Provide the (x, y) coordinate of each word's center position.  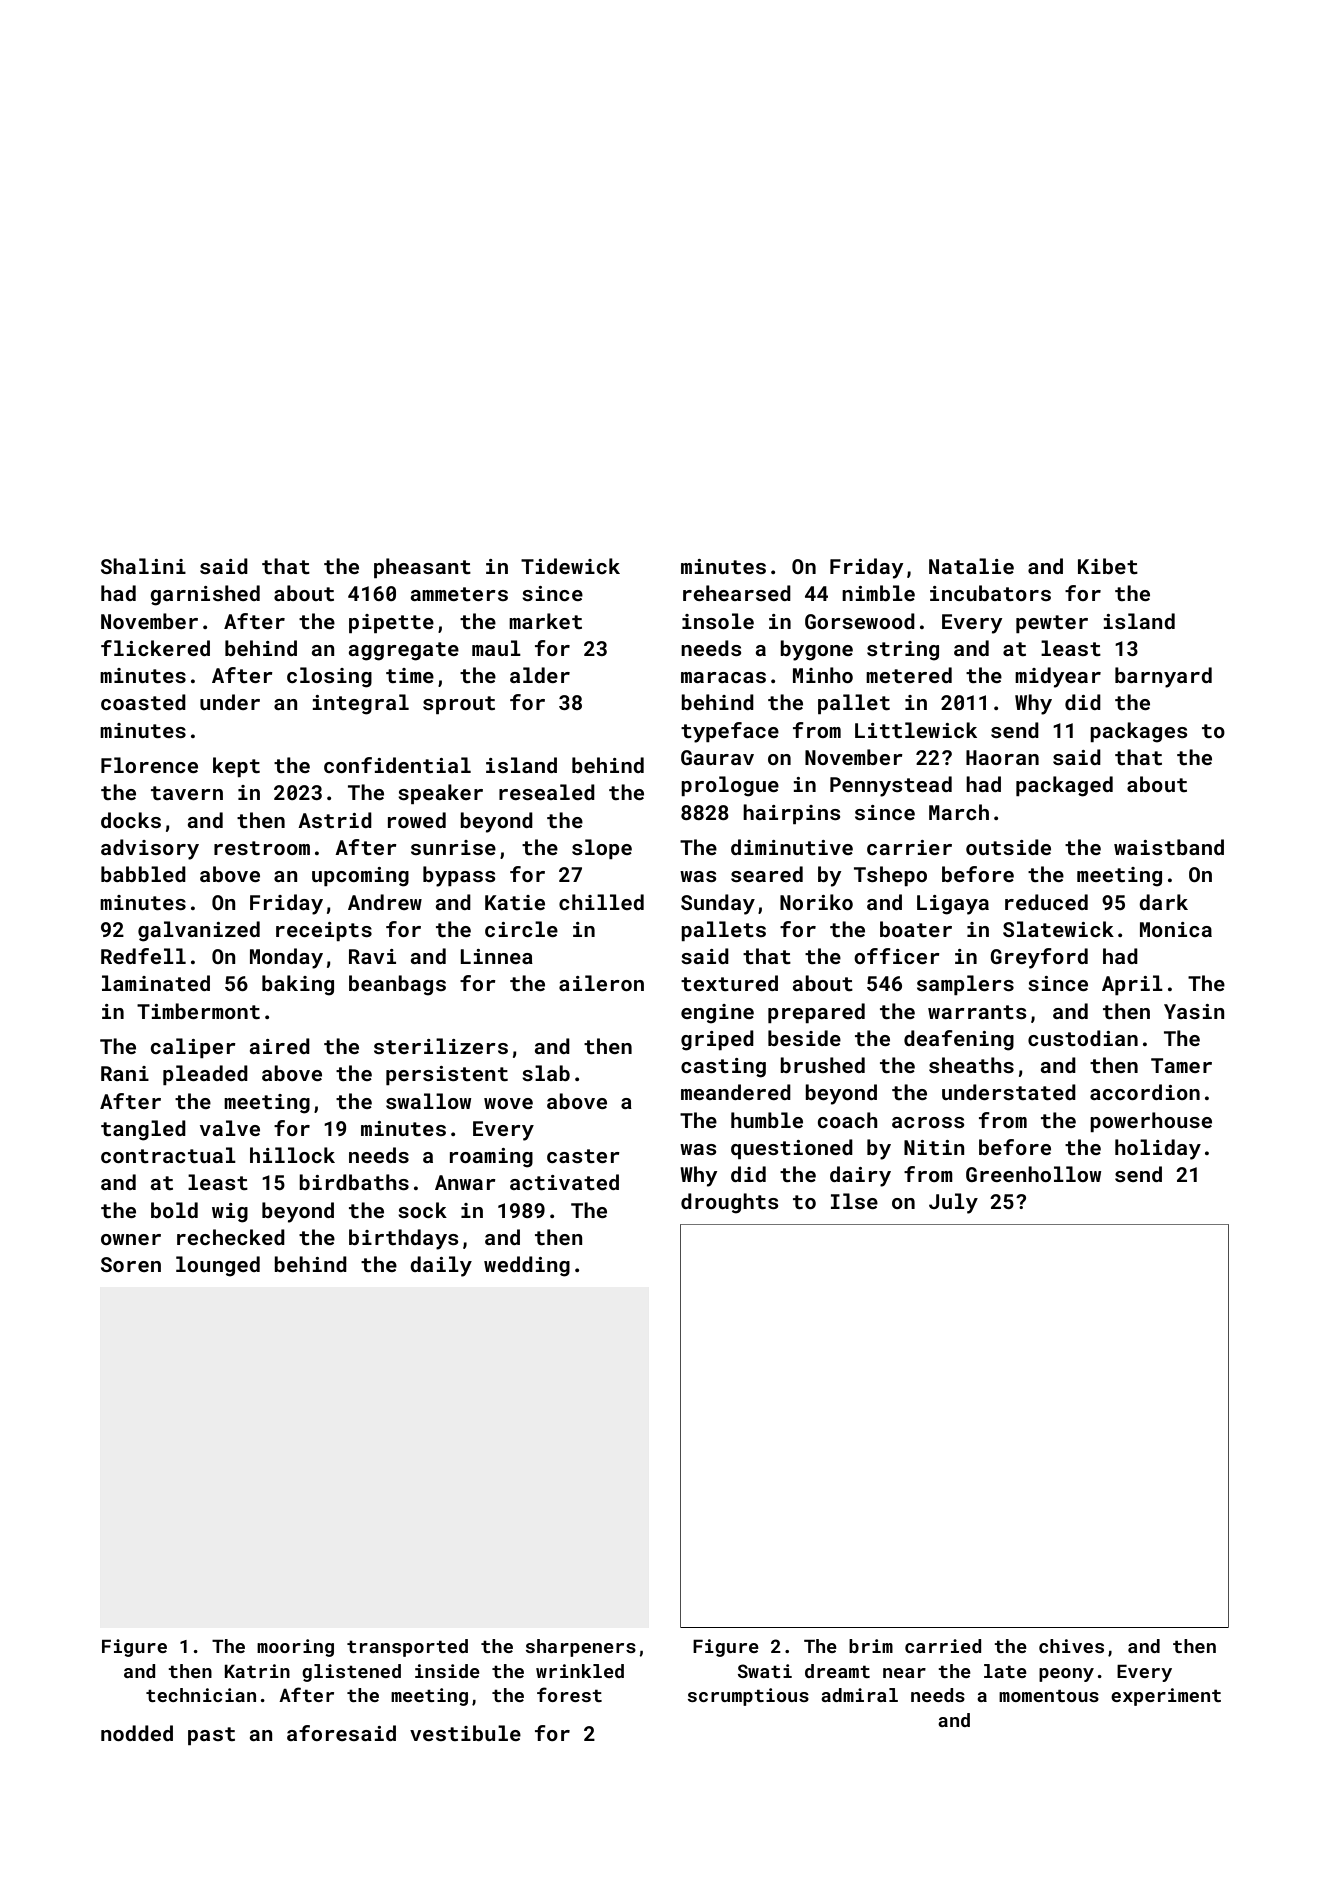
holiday (1158, 1149)
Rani (125, 1073)
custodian (1083, 1038)
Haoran (1002, 757)
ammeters (459, 594)
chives (1071, 1646)
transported (407, 1648)
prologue (730, 786)
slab (546, 1073)
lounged (218, 1266)
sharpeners (581, 1648)
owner (131, 1239)
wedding (527, 1266)
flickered (155, 648)
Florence (149, 765)
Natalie (971, 566)
